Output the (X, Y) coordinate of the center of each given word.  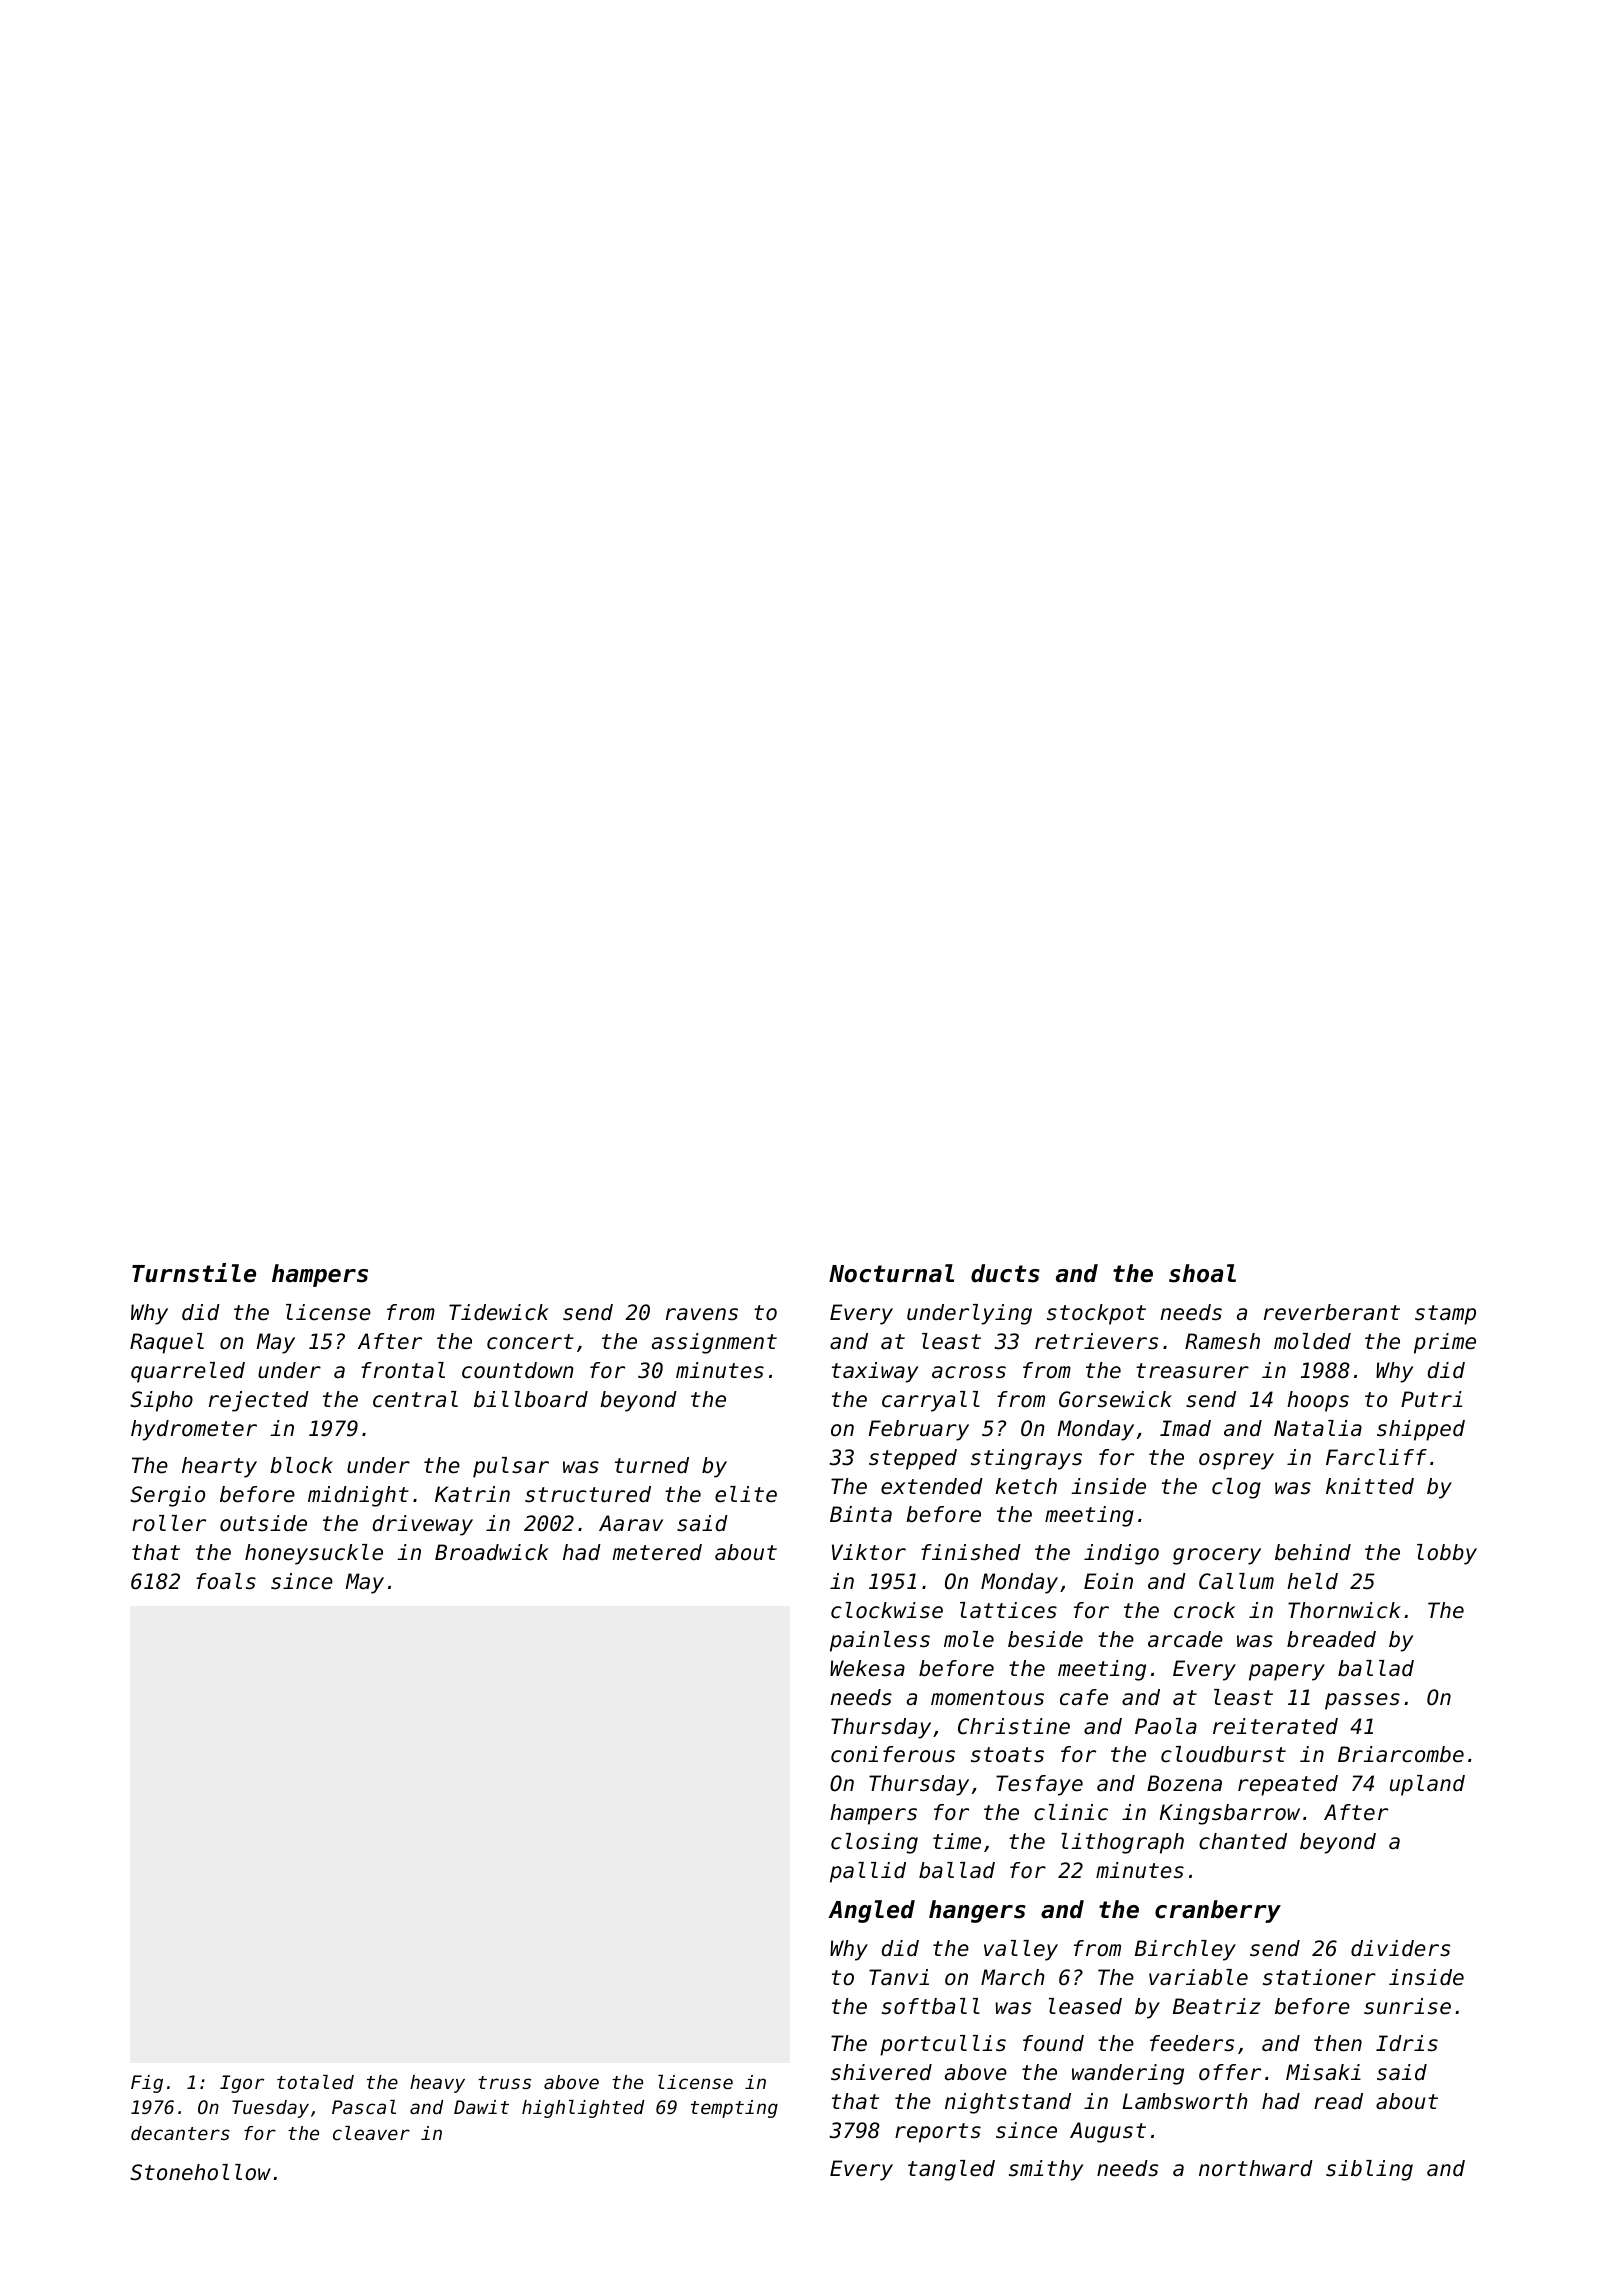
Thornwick (1344, 1610)
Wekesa (867, 1668)
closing (874, 1843)
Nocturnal (891, 1273)
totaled (315, 2082)
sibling (1369, 2170)
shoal (1202, 1273)
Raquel (167, 1343)
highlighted (583, 2109)
